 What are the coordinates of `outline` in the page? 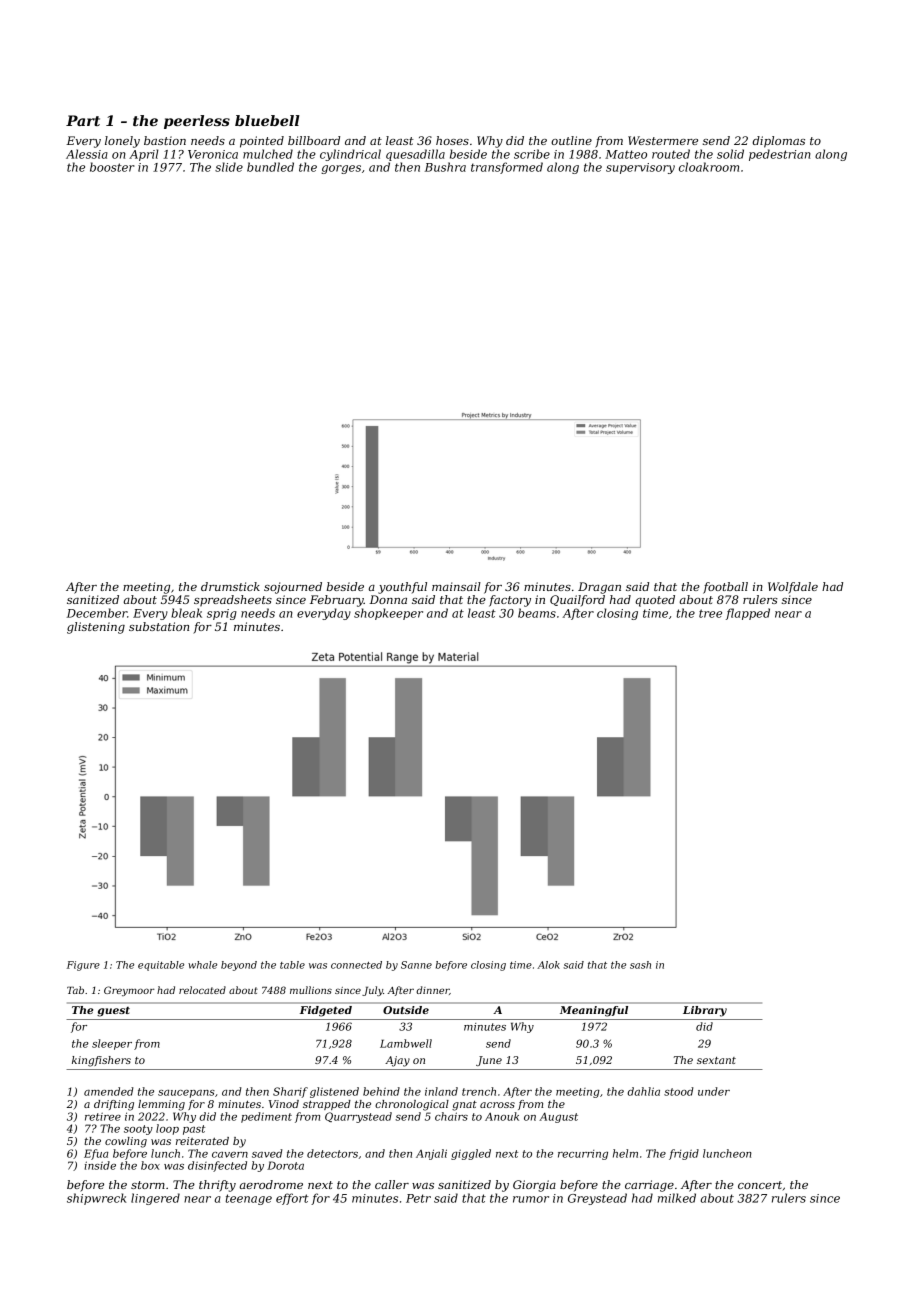 It's located at (571, 140).
